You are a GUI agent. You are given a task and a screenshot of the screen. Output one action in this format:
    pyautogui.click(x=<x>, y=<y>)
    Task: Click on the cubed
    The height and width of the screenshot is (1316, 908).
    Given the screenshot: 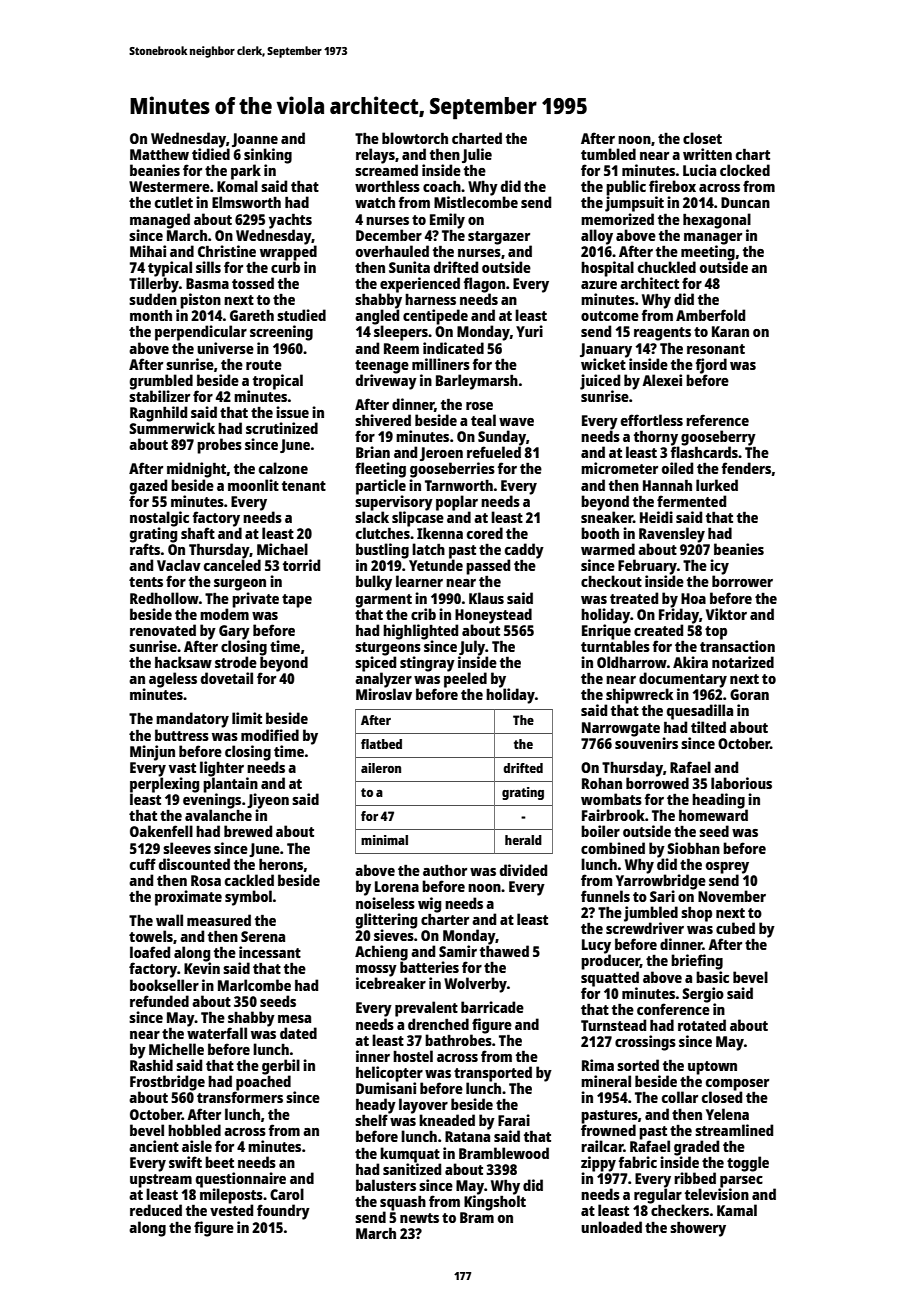 What is the action you would take?
    pyautogui.click(x=735, y=928)
